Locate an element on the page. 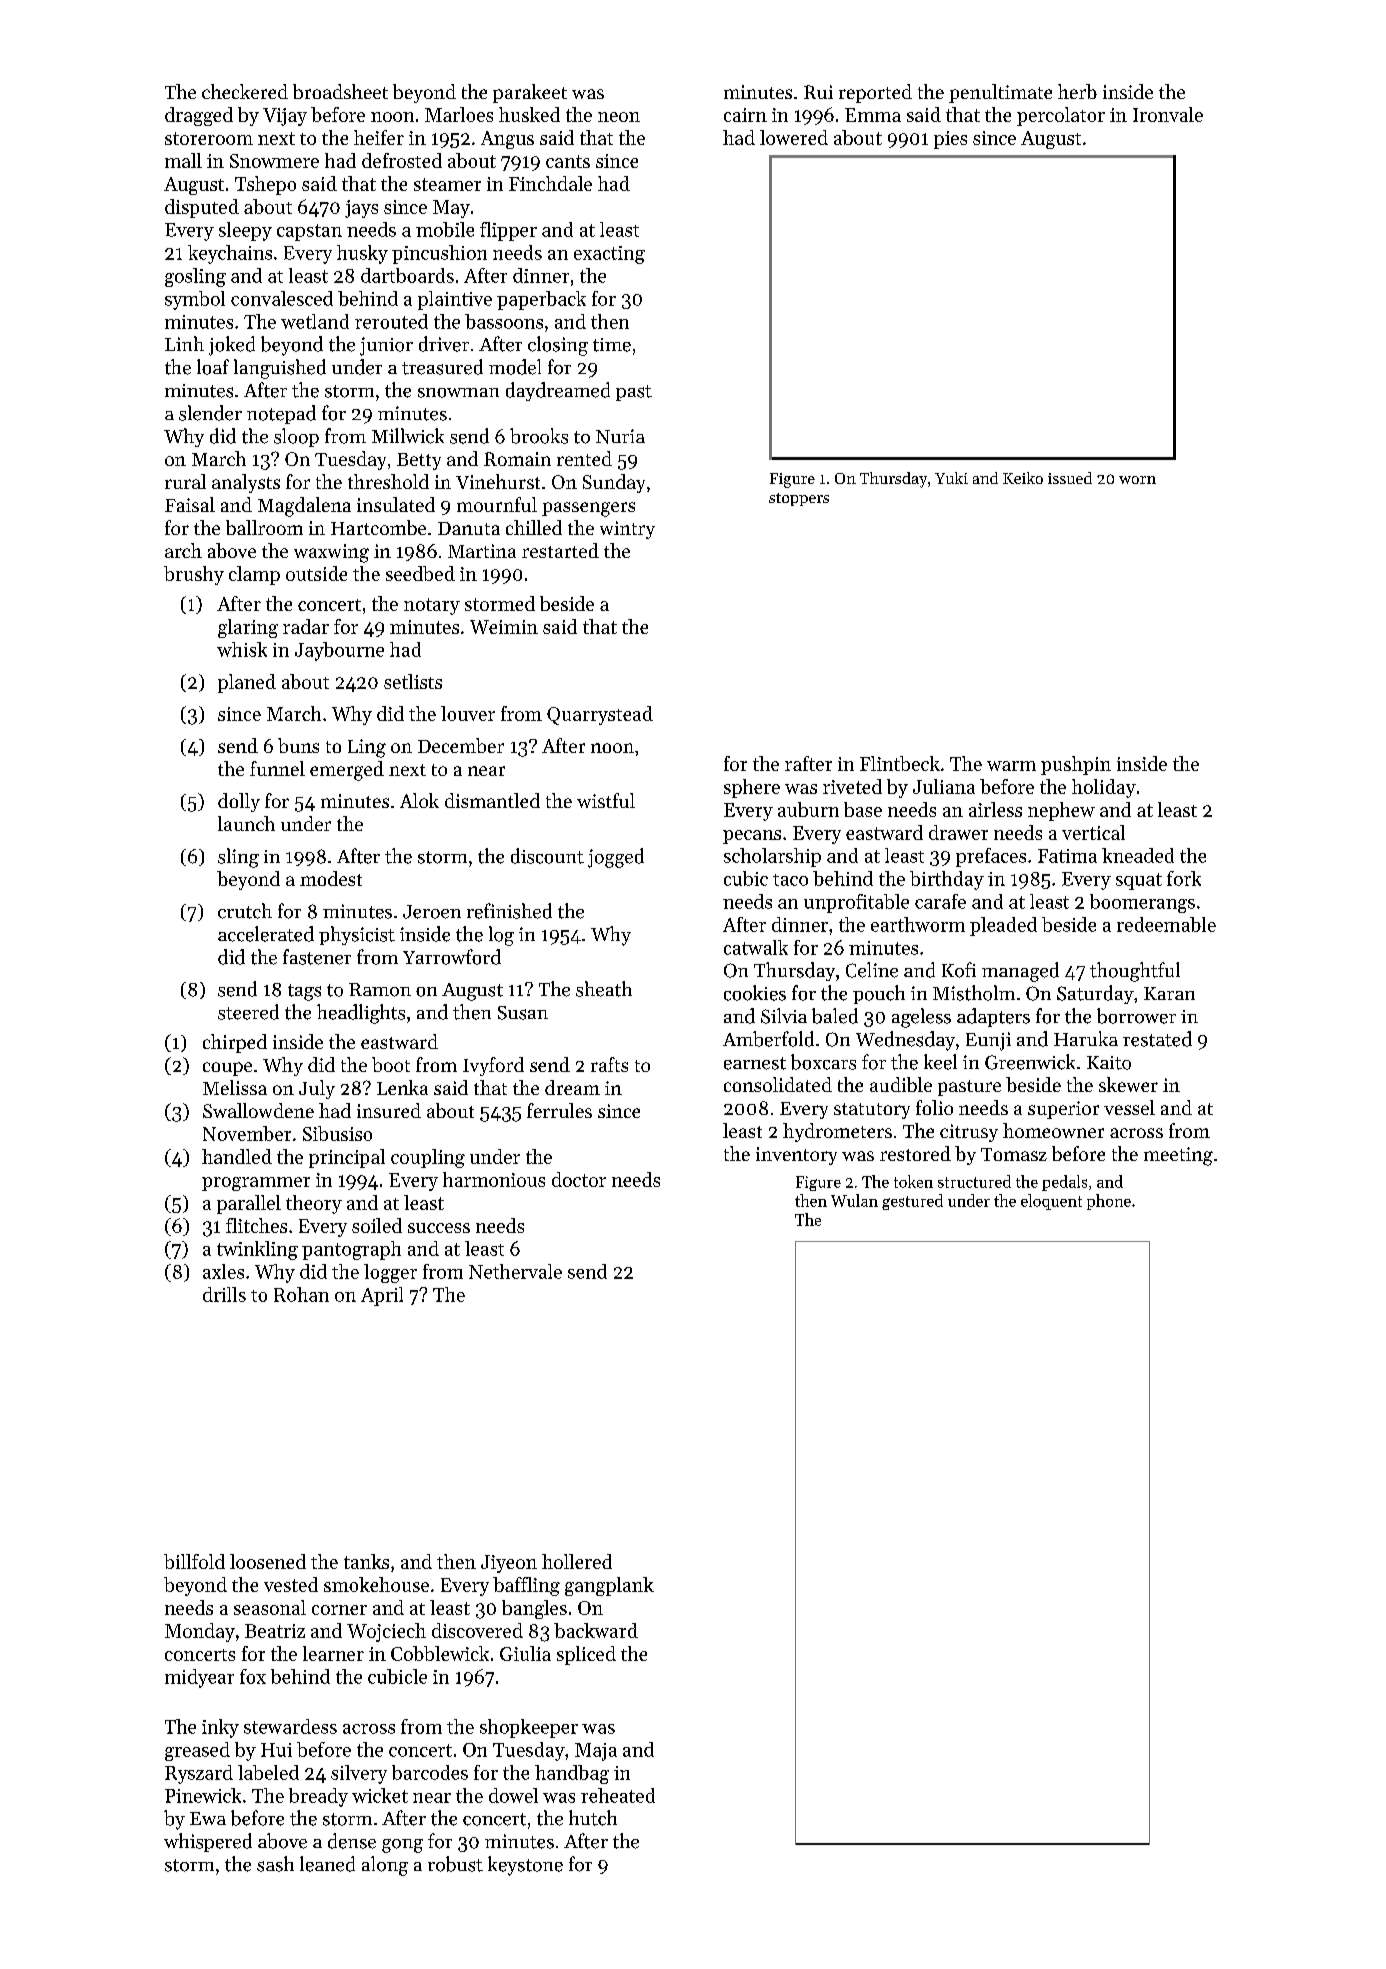 This image has width=1386, height=1969. loaf is located at coordinates (213, 367).
